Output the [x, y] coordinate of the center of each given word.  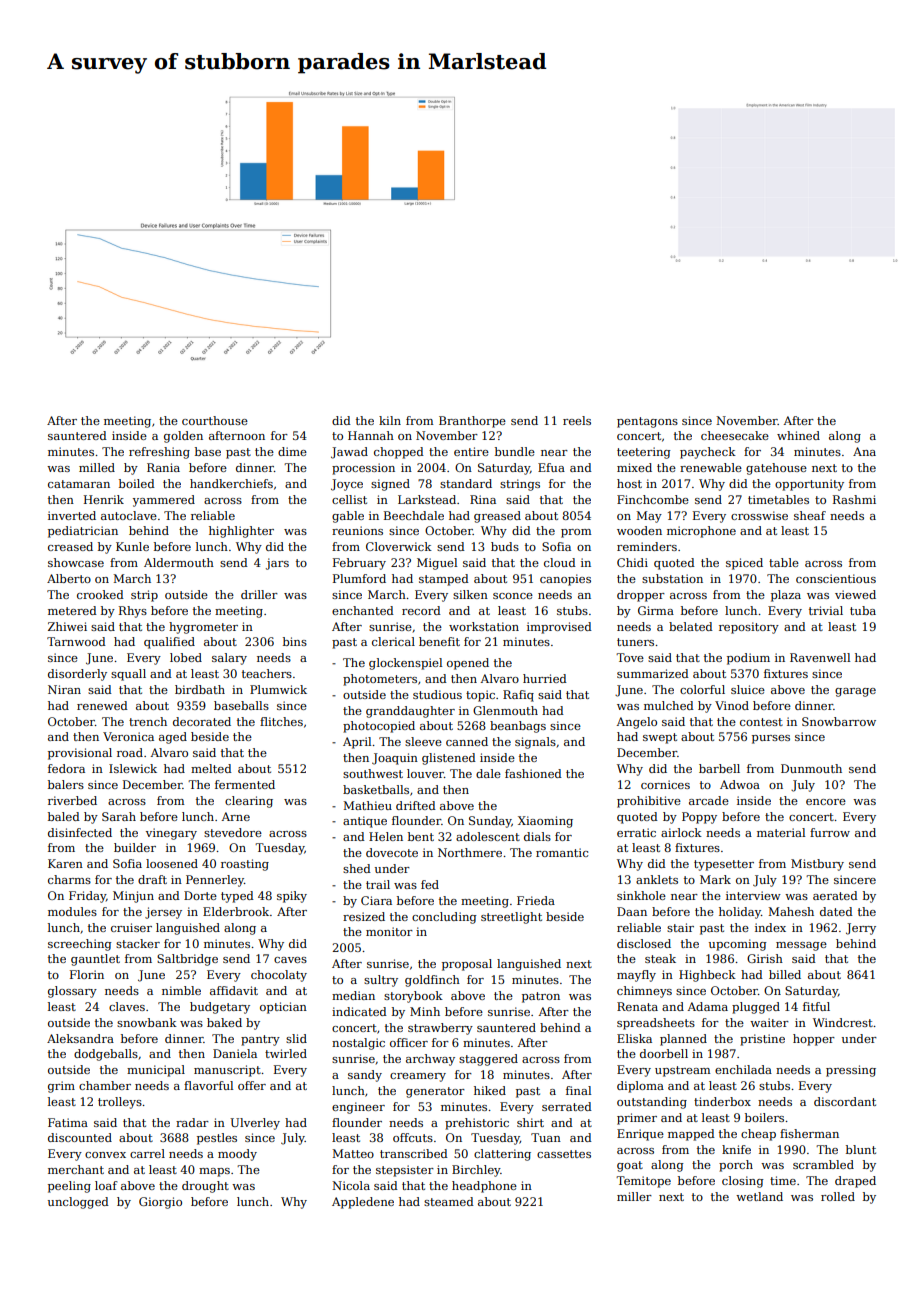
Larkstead [427, 499]
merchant [76, 1169]
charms [69, 879]
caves [290, 960]
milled [97, 467]
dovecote [392, 852]
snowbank [147, 1022]
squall [128, 675]
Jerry [861, 929]
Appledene [363, 1203]
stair [680, 927]
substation [672, 578]
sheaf [810, 515]
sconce [513, 596]
